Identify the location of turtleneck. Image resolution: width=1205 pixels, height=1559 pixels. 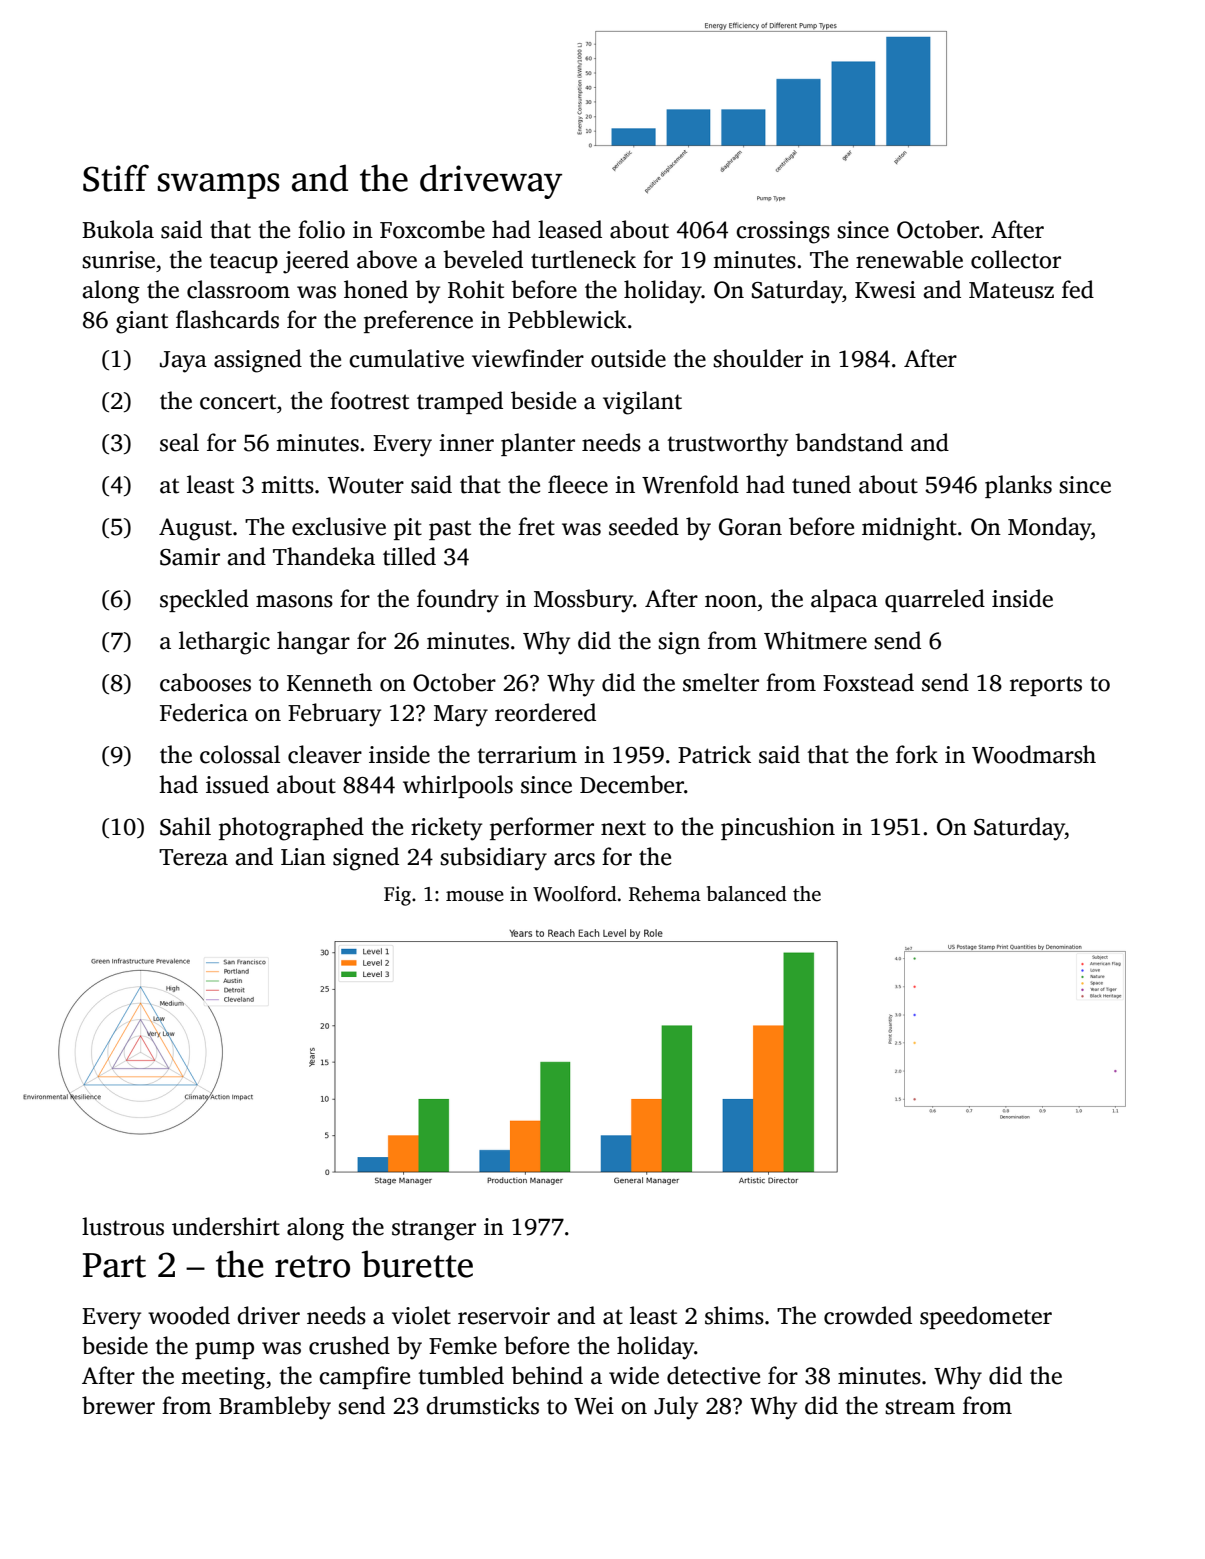
(583, 259).
